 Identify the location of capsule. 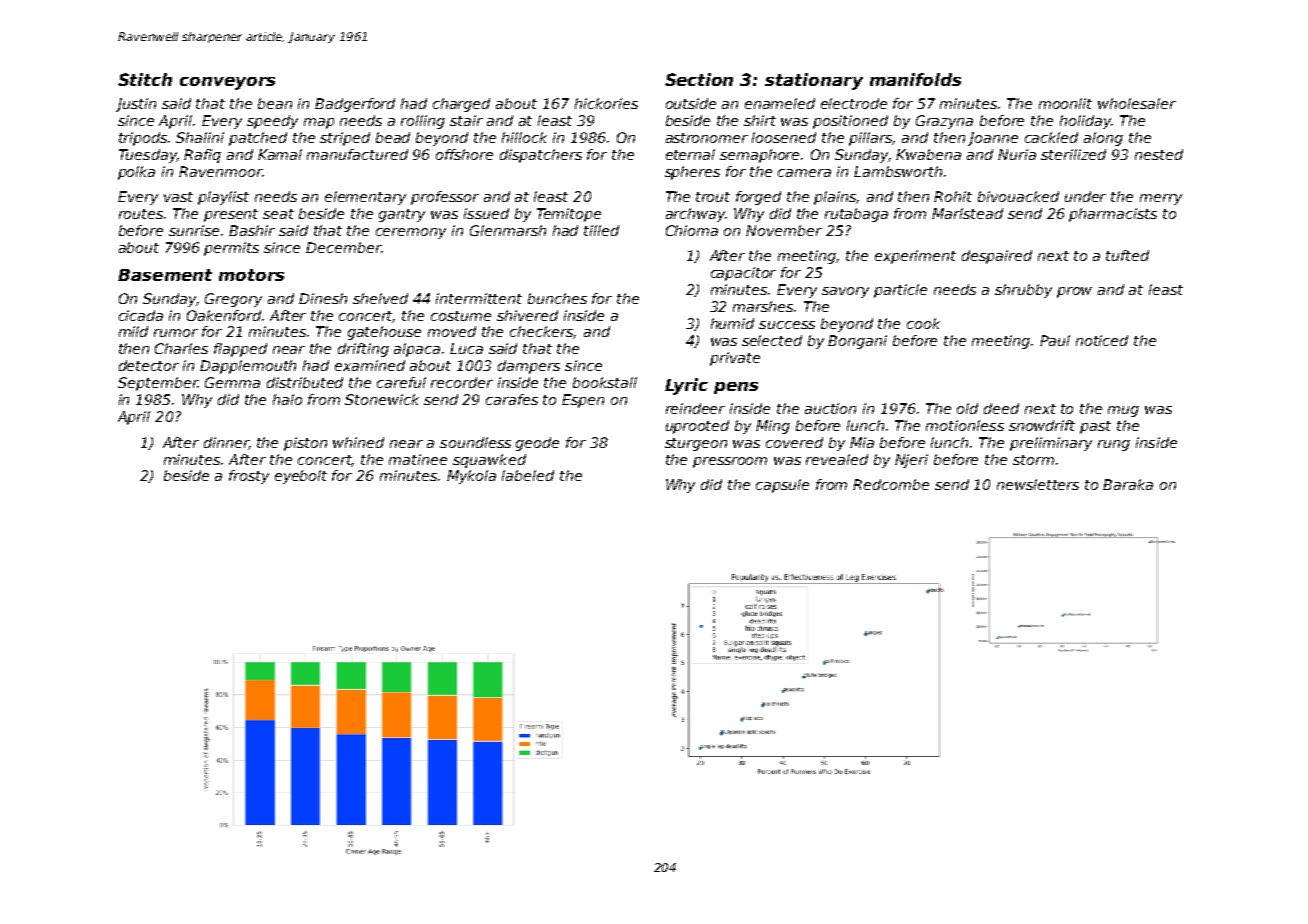
(782, 486).
